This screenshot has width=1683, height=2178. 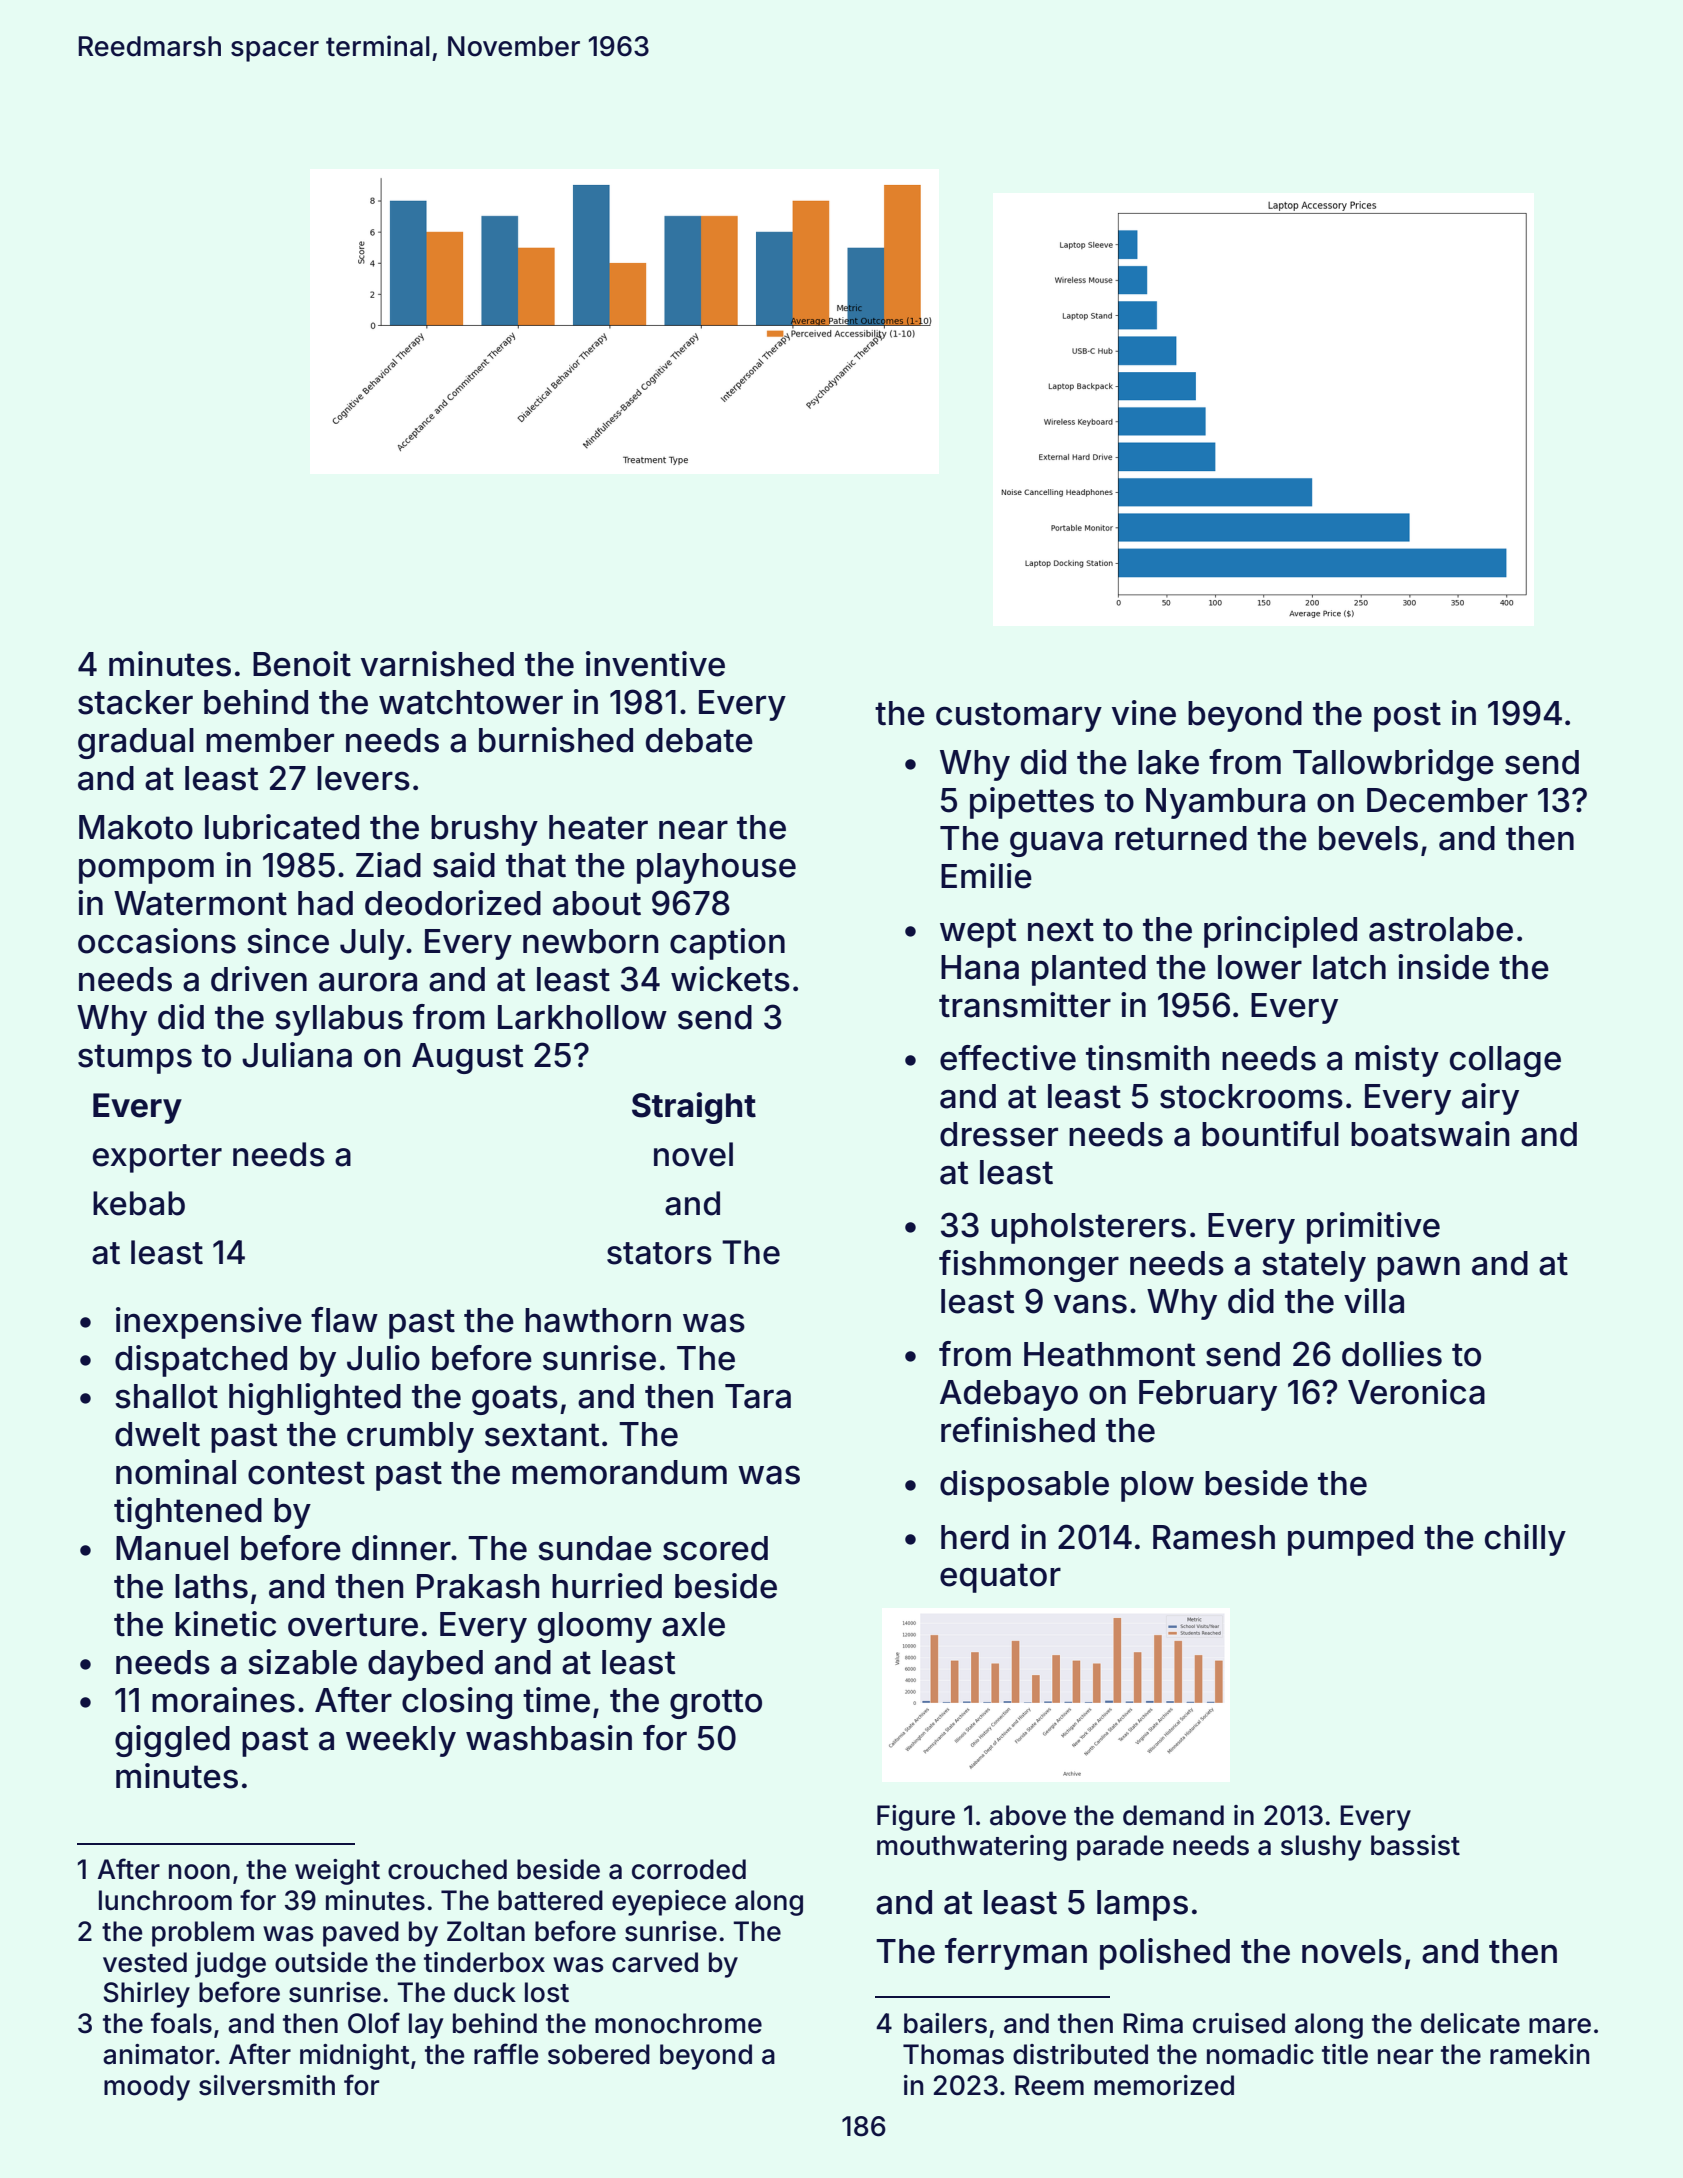 What do you see at coordinates (339, 1020) in the screenshot?
I see `syllabus` at bounding box center [339, 1020].
